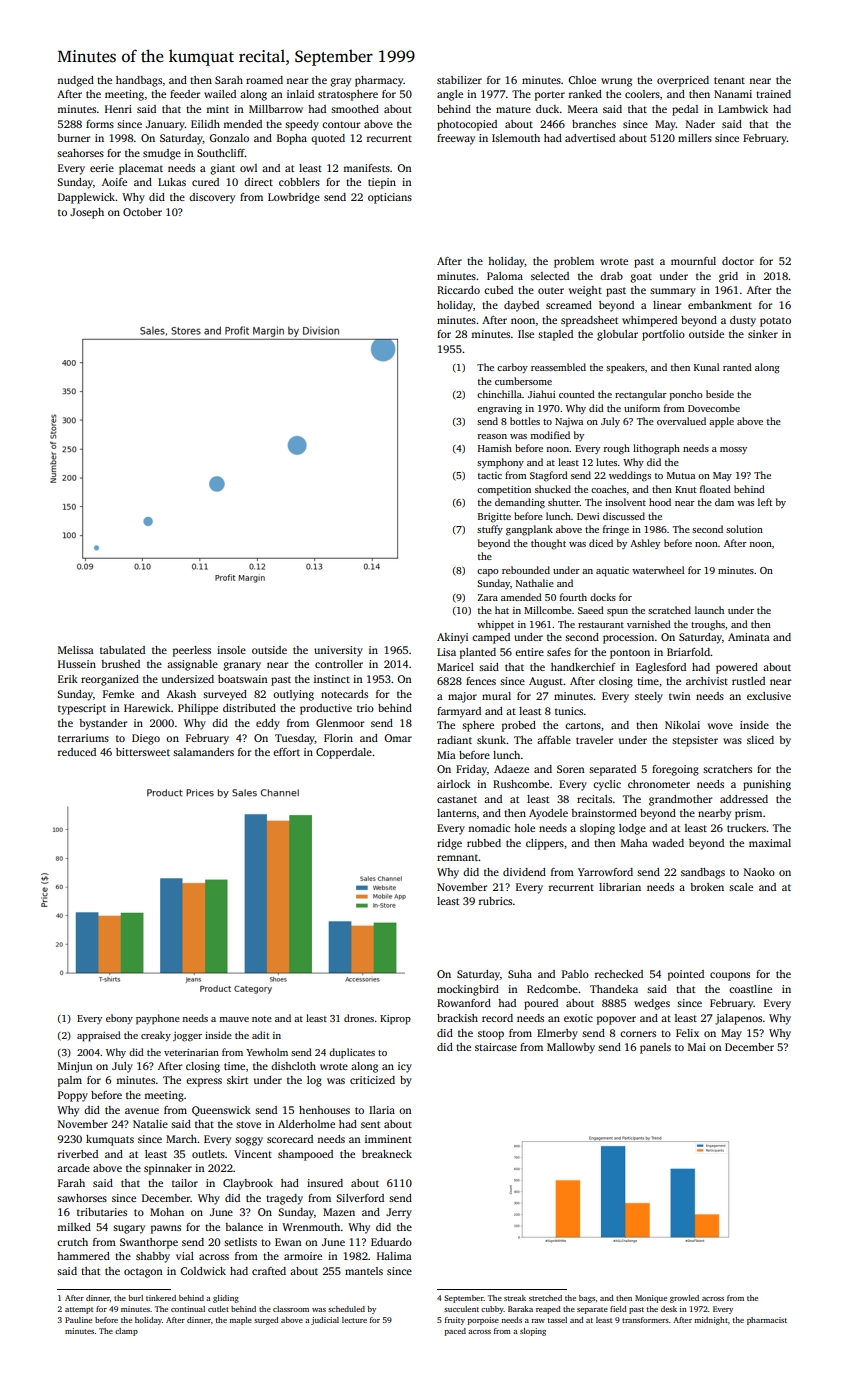 This screenshot has height=1400, width=849. I want to click on Copperdale, so click(344, 753).
